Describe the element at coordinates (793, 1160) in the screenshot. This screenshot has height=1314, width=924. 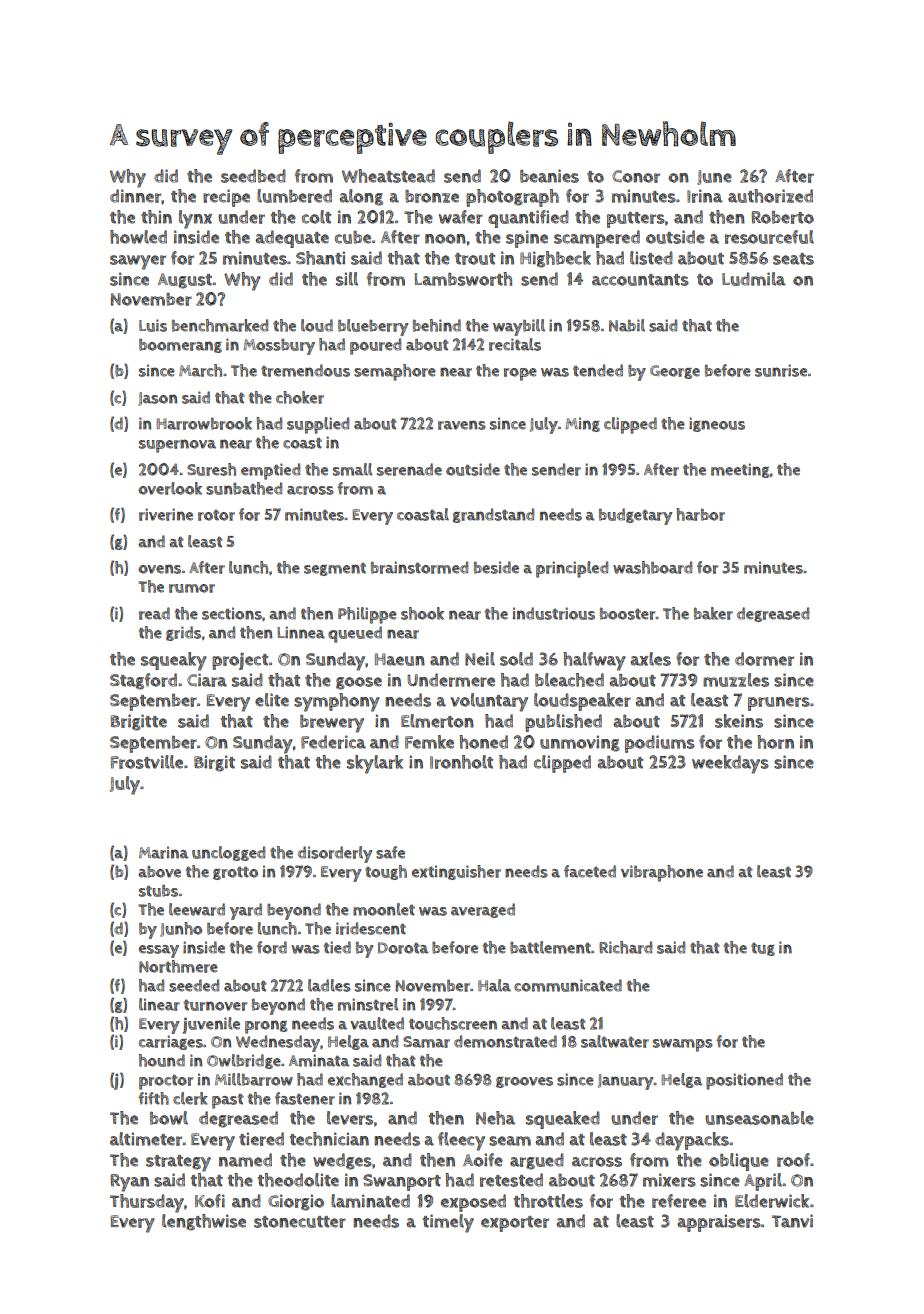
I see `roof` at that location.
